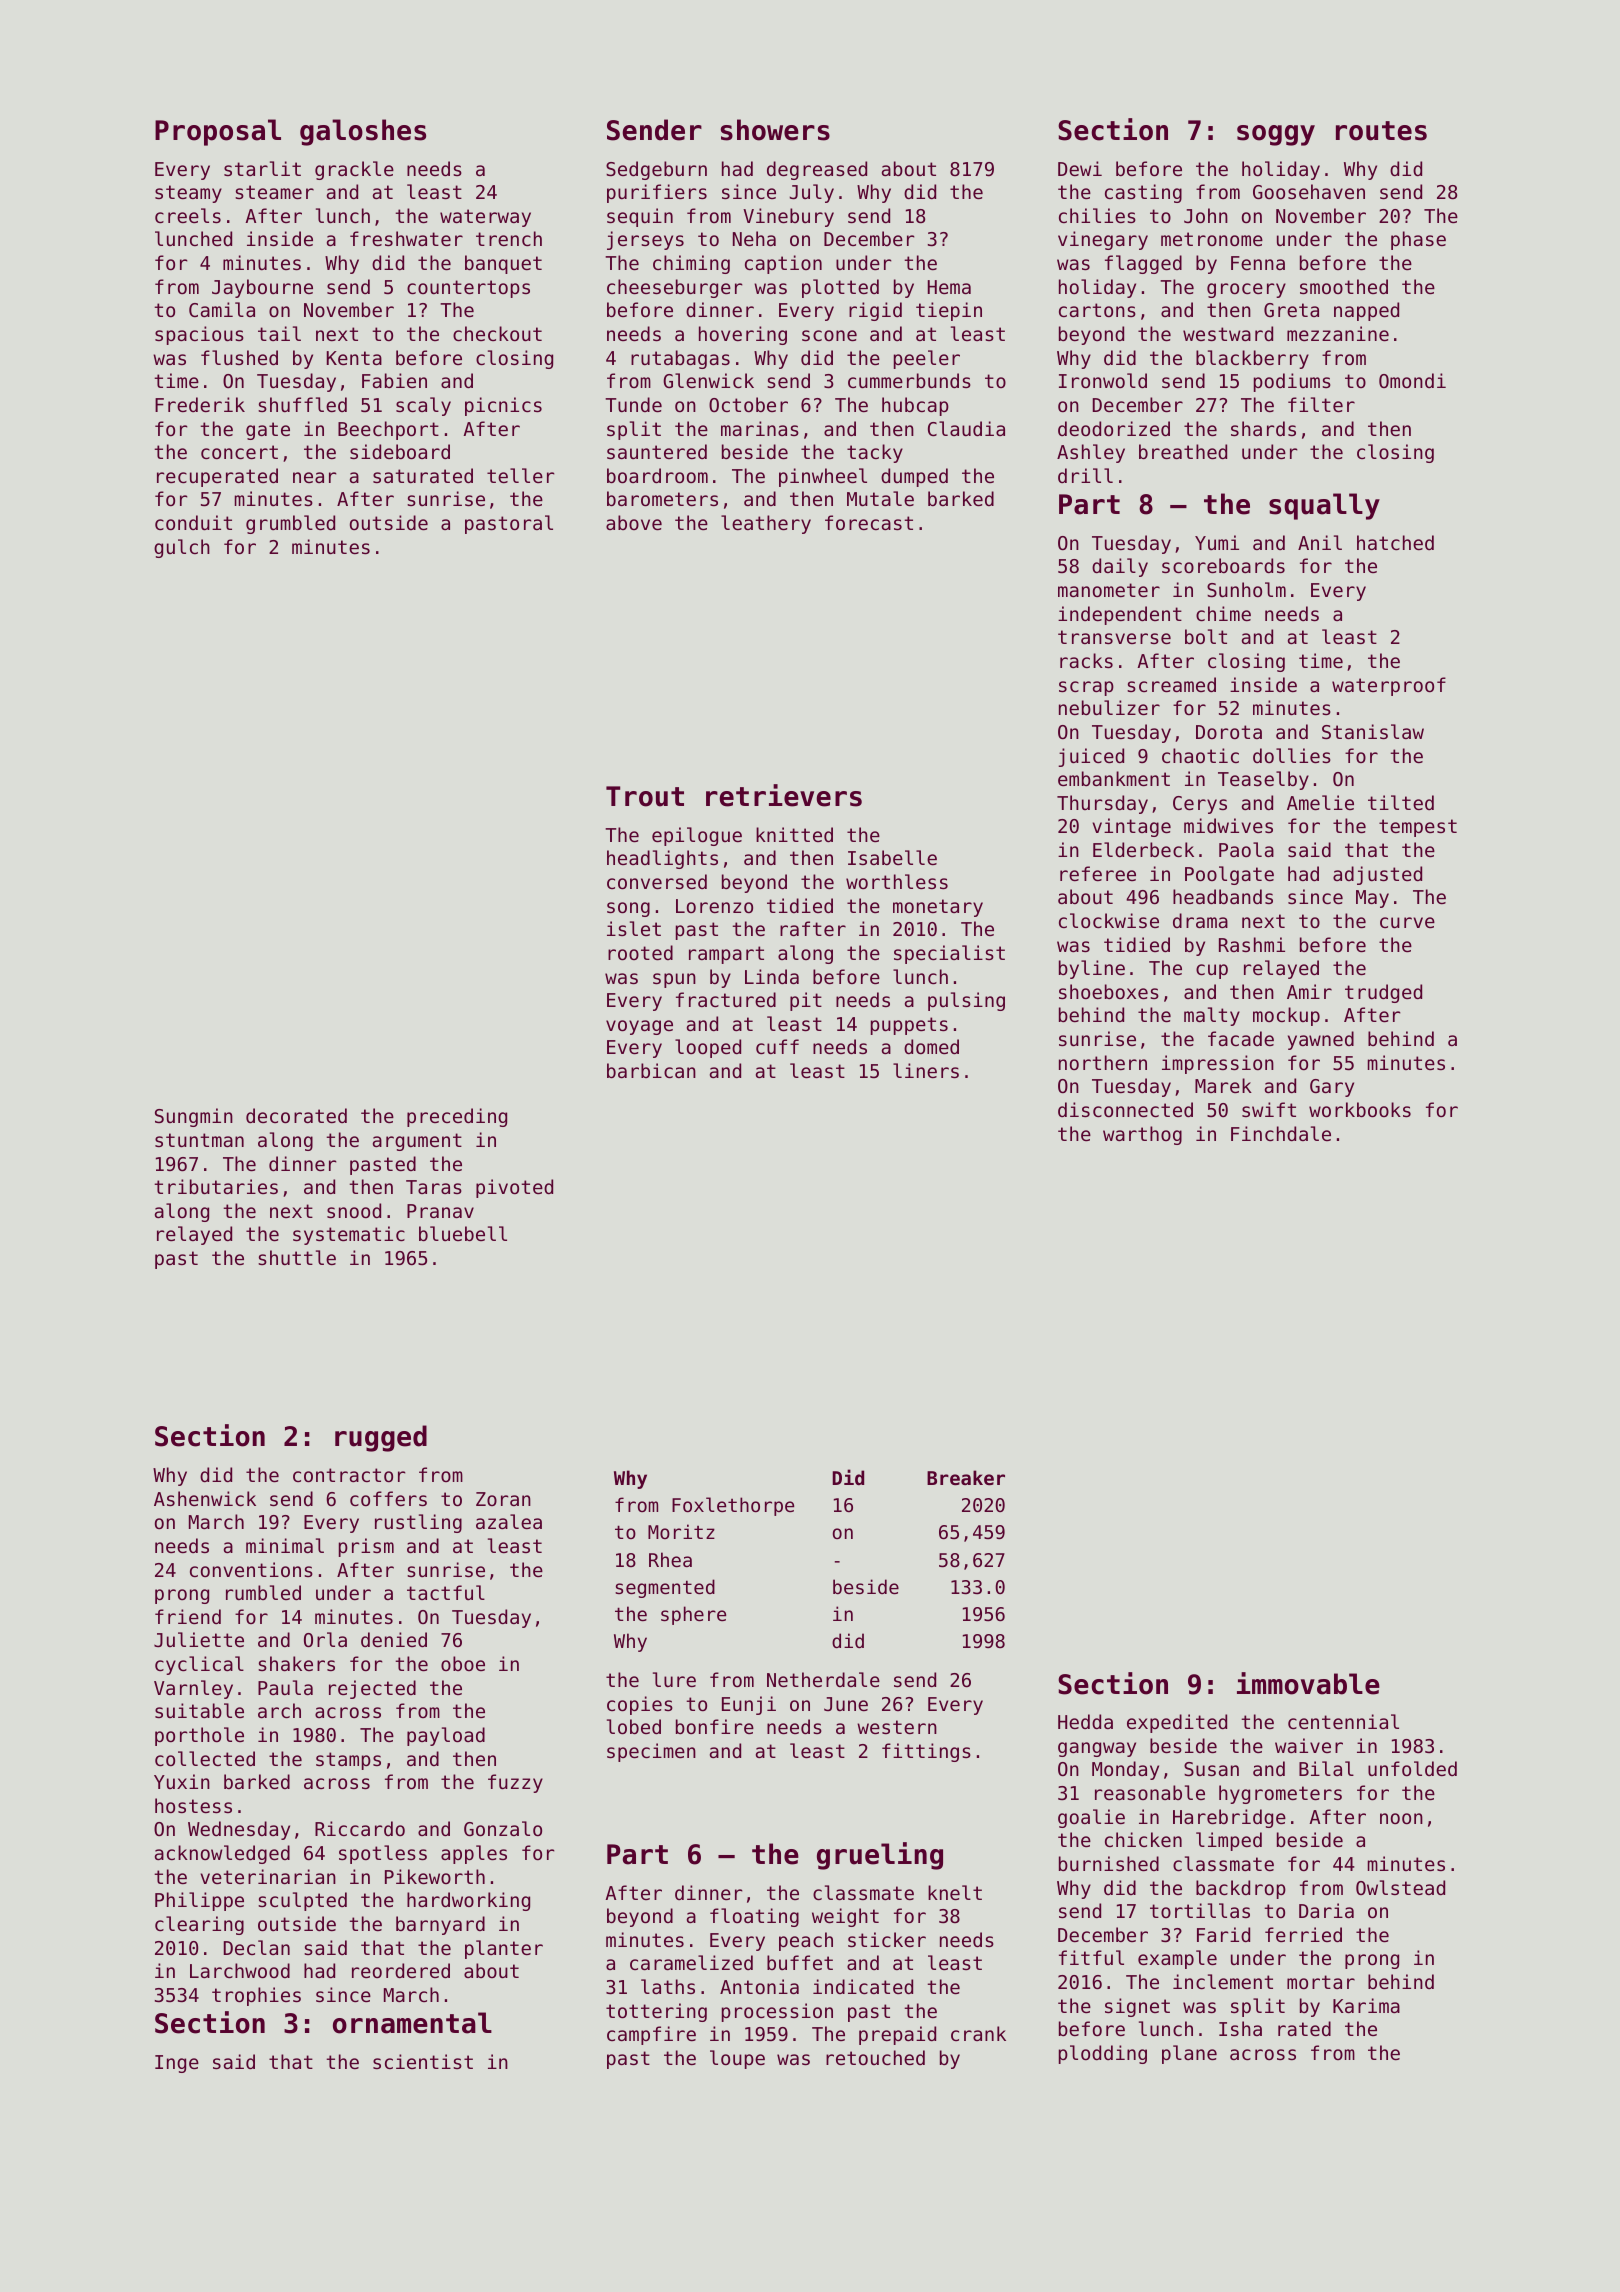  I want to click on Lorenzo, so click(714, 906).
